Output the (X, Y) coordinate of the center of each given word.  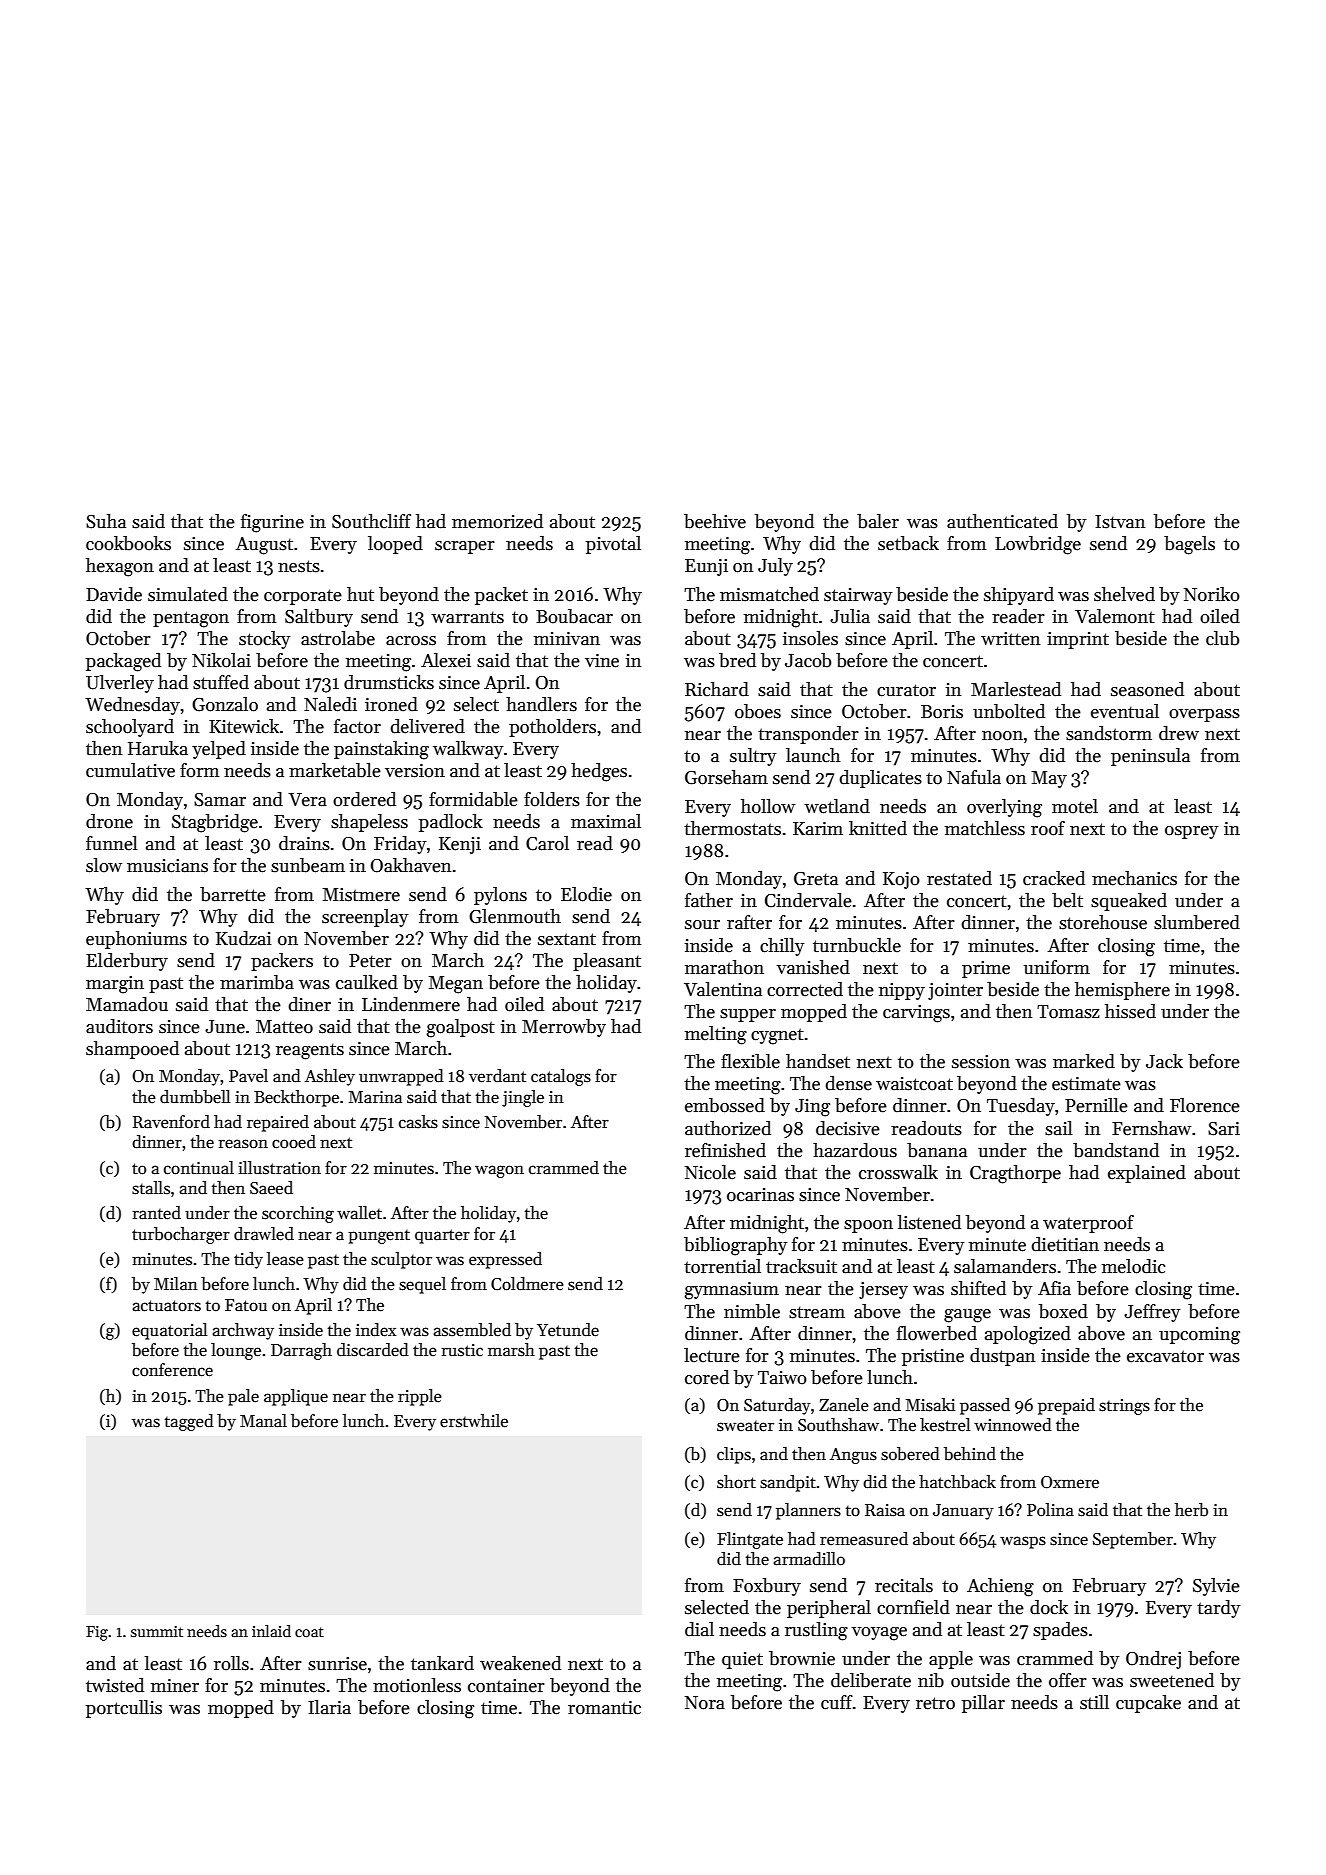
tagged (189, 1422)
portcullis (124, 1709)
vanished (813, 967)
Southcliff (371, 521)
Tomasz (1068, 1012)
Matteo (284, 1027)
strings (1124, 1407)
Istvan (1120, 522)
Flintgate (750, 1540)
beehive (715, 521)
